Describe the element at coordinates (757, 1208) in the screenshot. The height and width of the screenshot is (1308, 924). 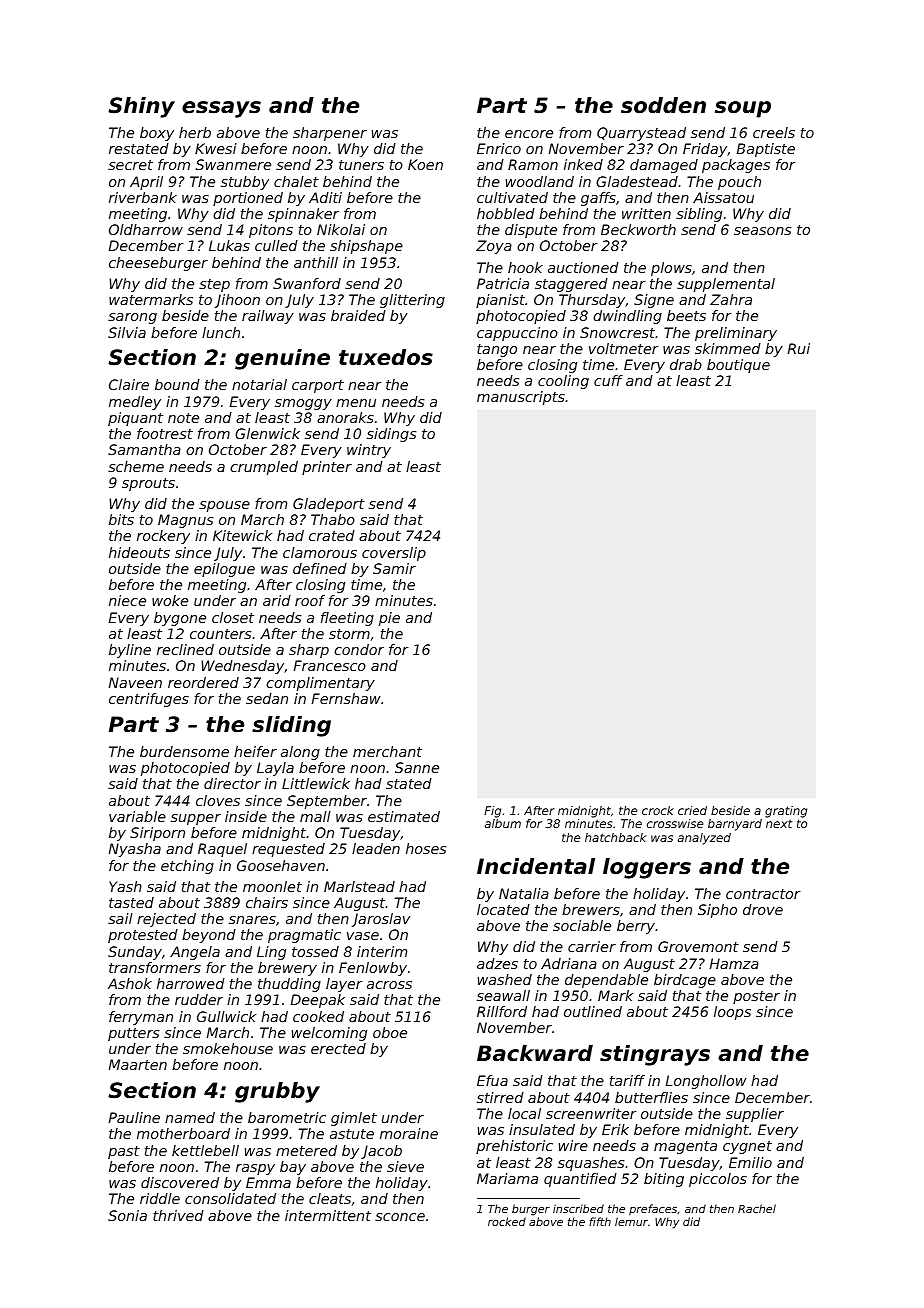
I see `Rachel` at that location.
